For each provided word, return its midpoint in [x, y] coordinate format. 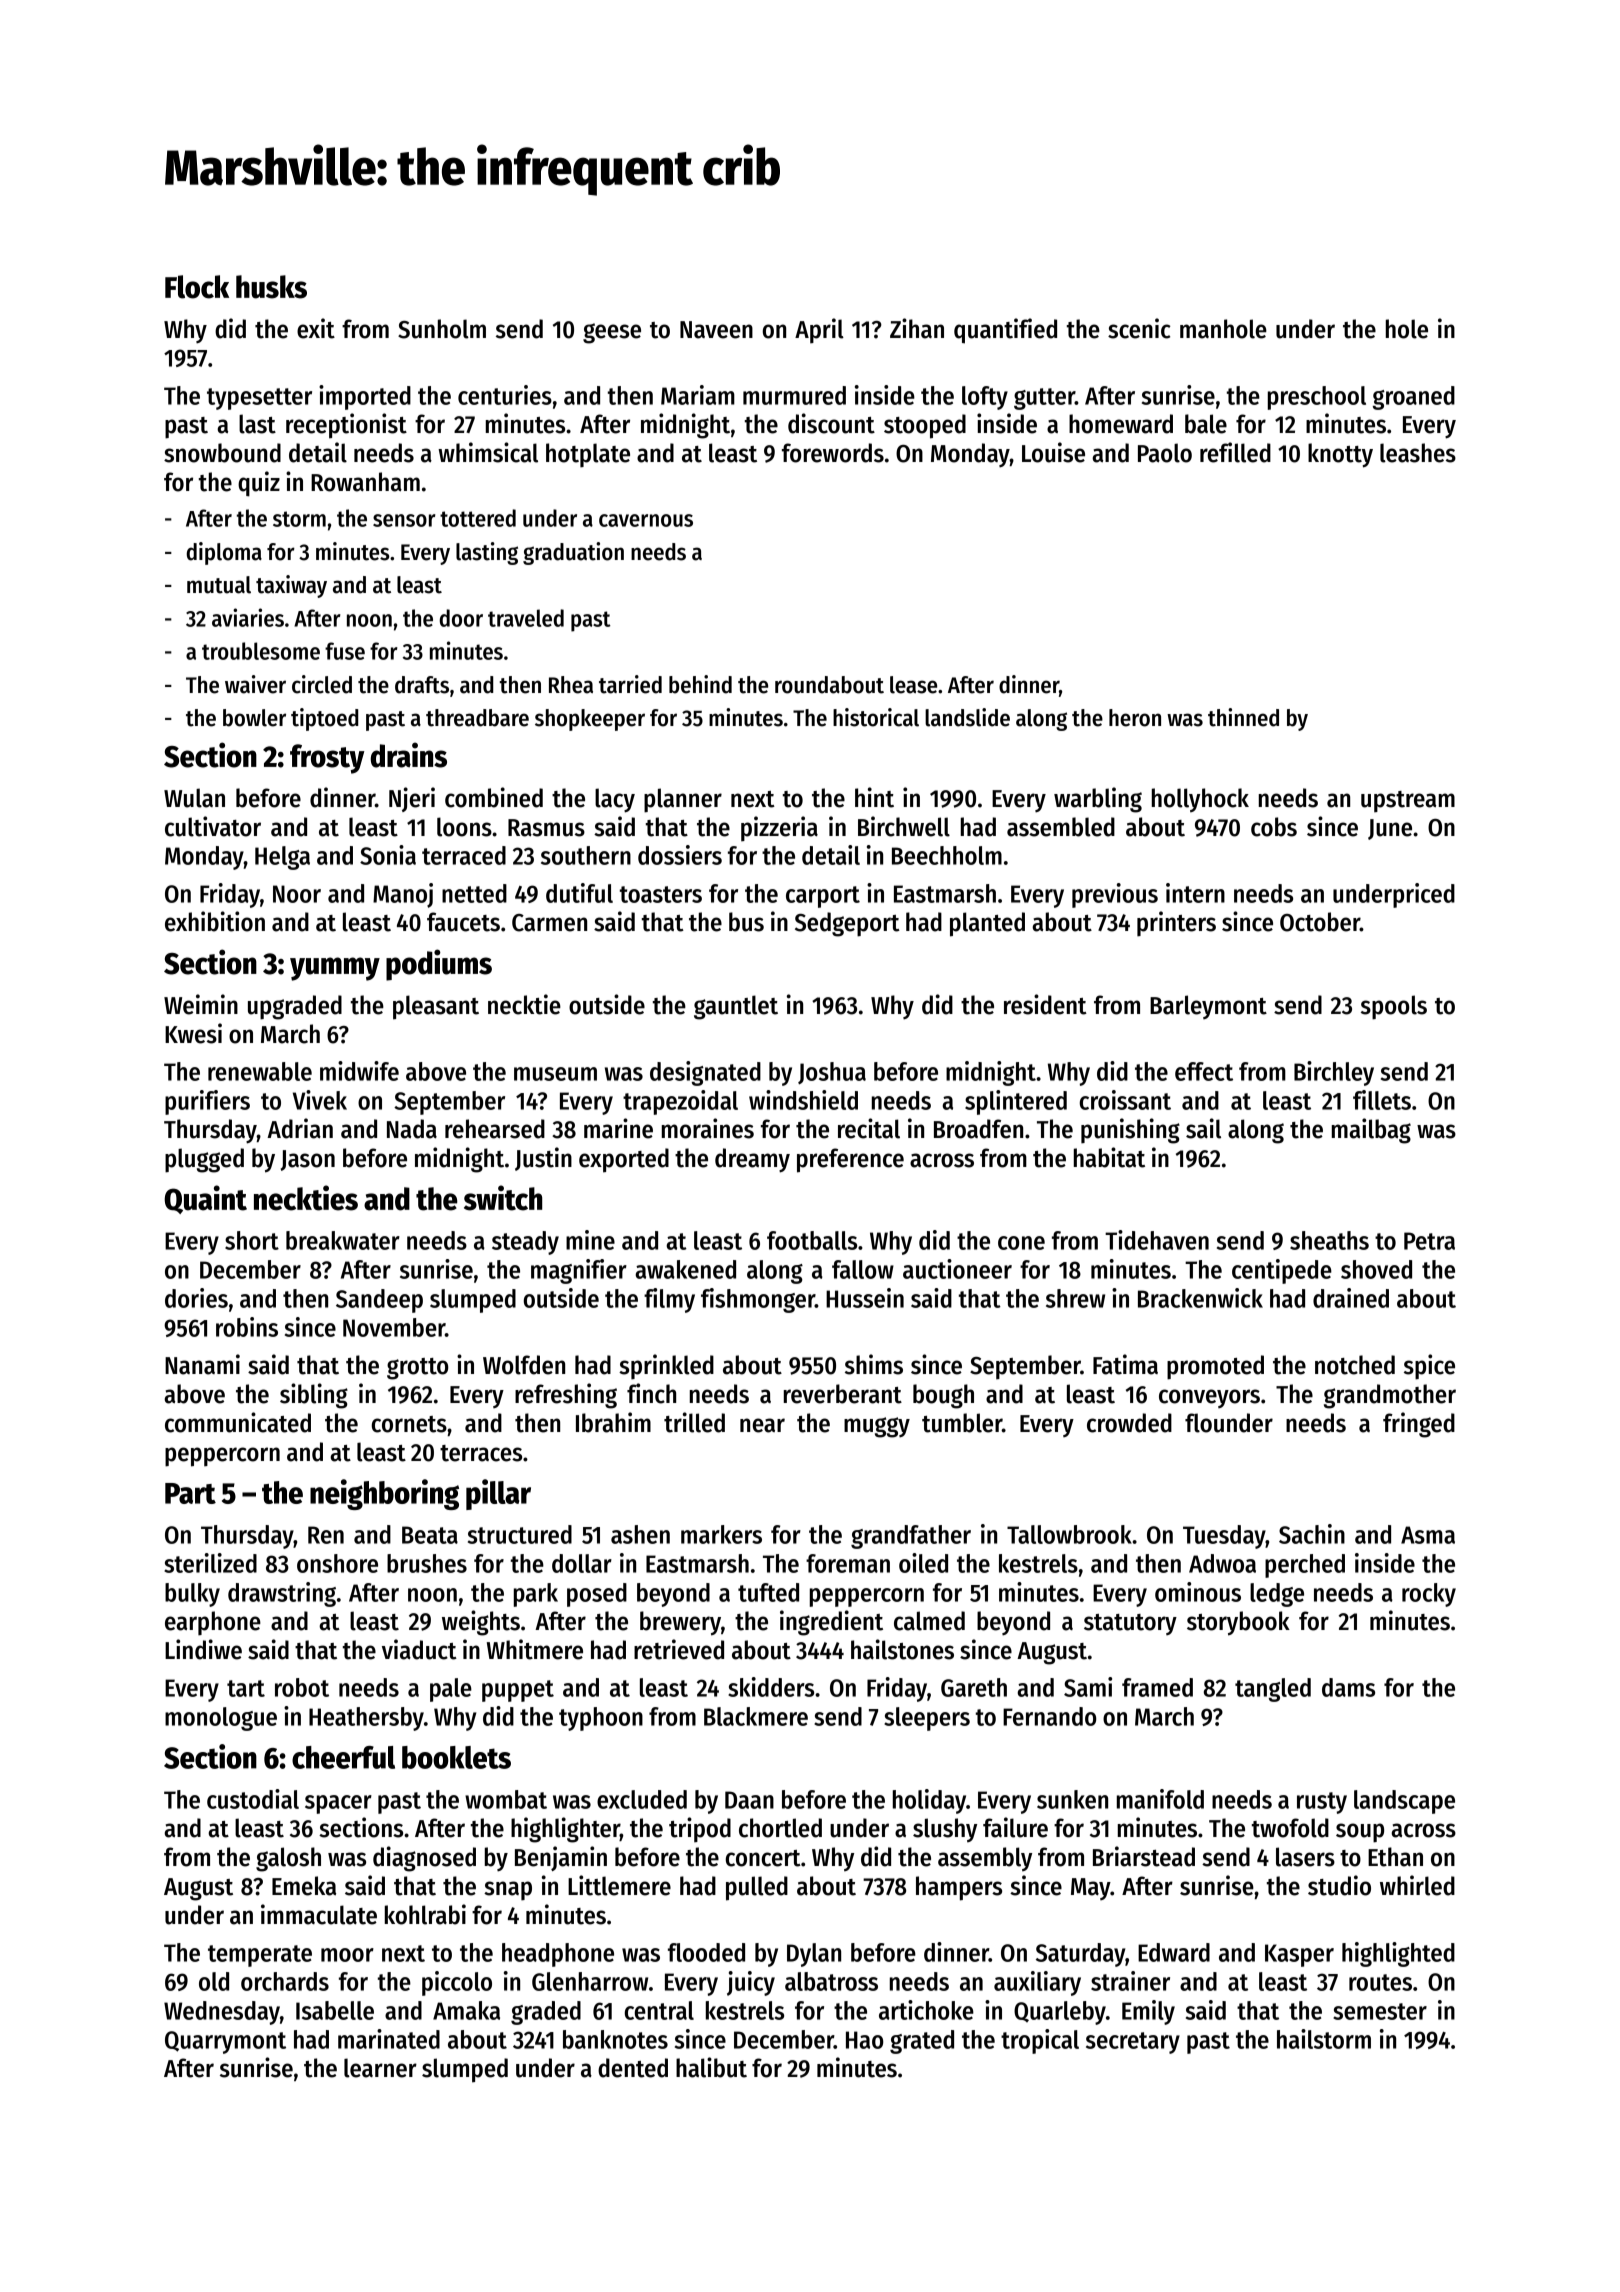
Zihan [917, 328]
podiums [439, 965]
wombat [506, 1799]
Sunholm [442, 329]
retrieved [679, 1649]
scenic [1139, 328]
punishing [1130, 1131]
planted [987, 924]
